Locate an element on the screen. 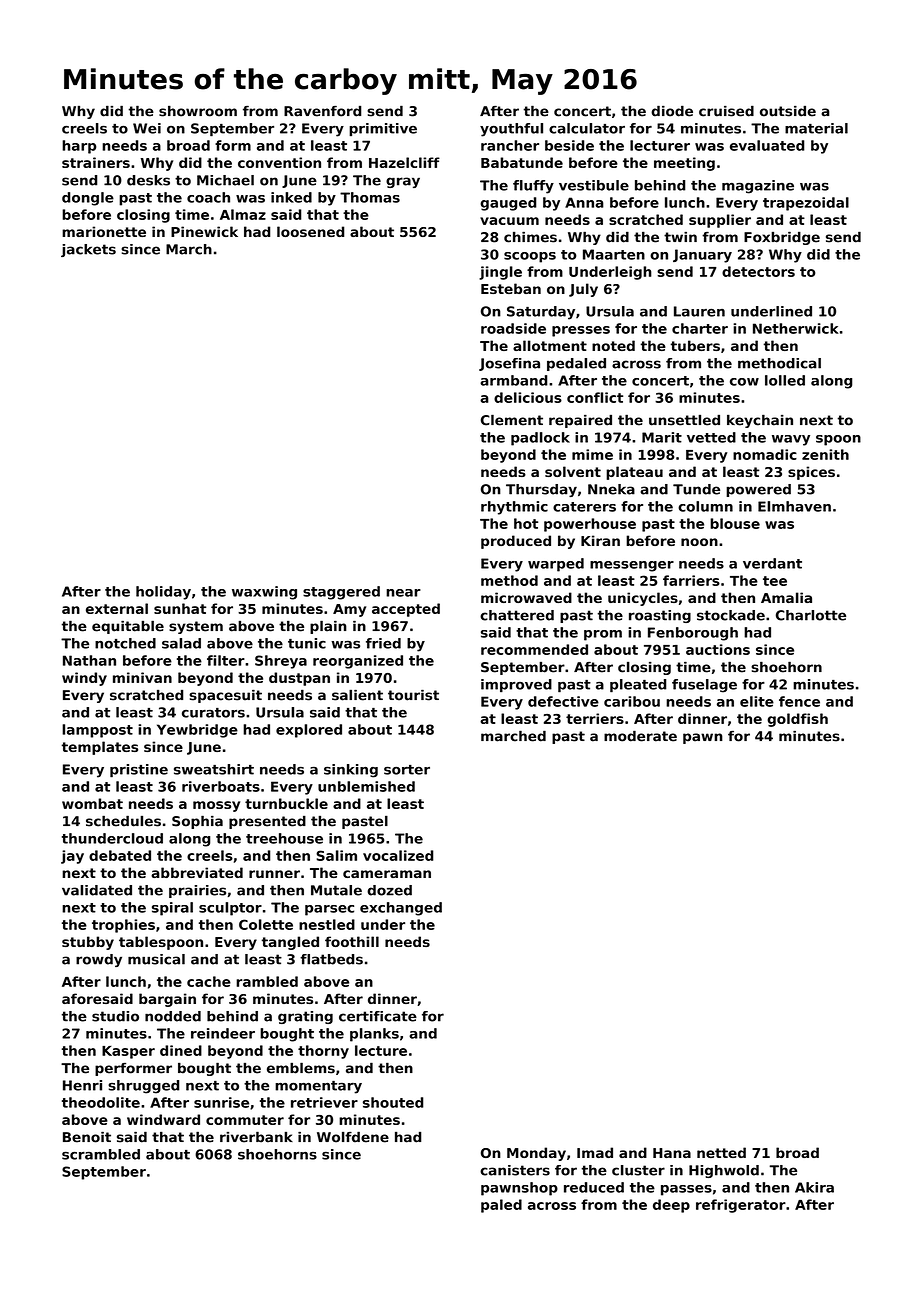 This screenshot has width=924, height=1308. paled is located at coordinates (501, 1206).
